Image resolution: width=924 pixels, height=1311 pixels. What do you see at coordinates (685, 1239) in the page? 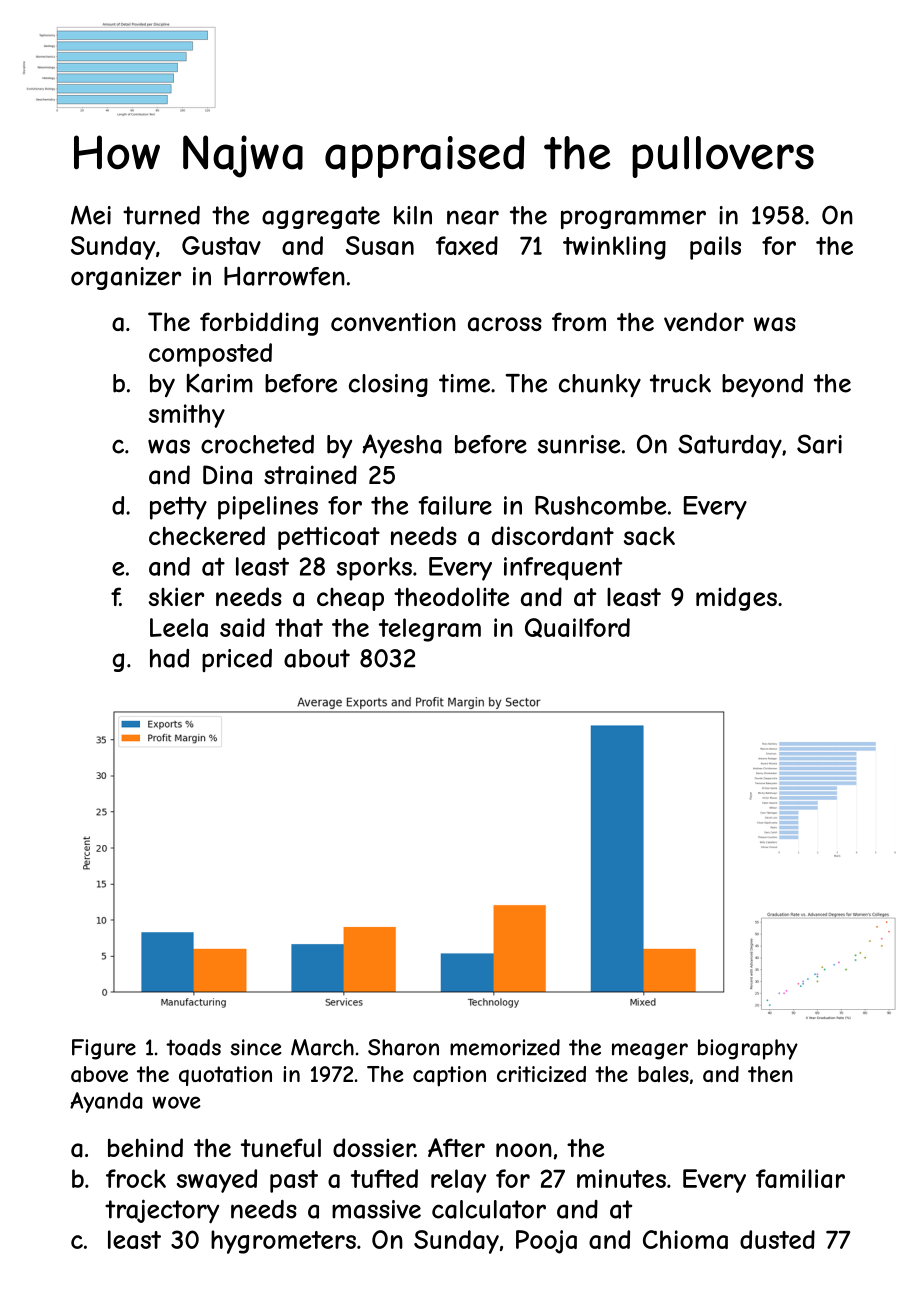
I see `Chioma` at bounding box center [685, 1239].
